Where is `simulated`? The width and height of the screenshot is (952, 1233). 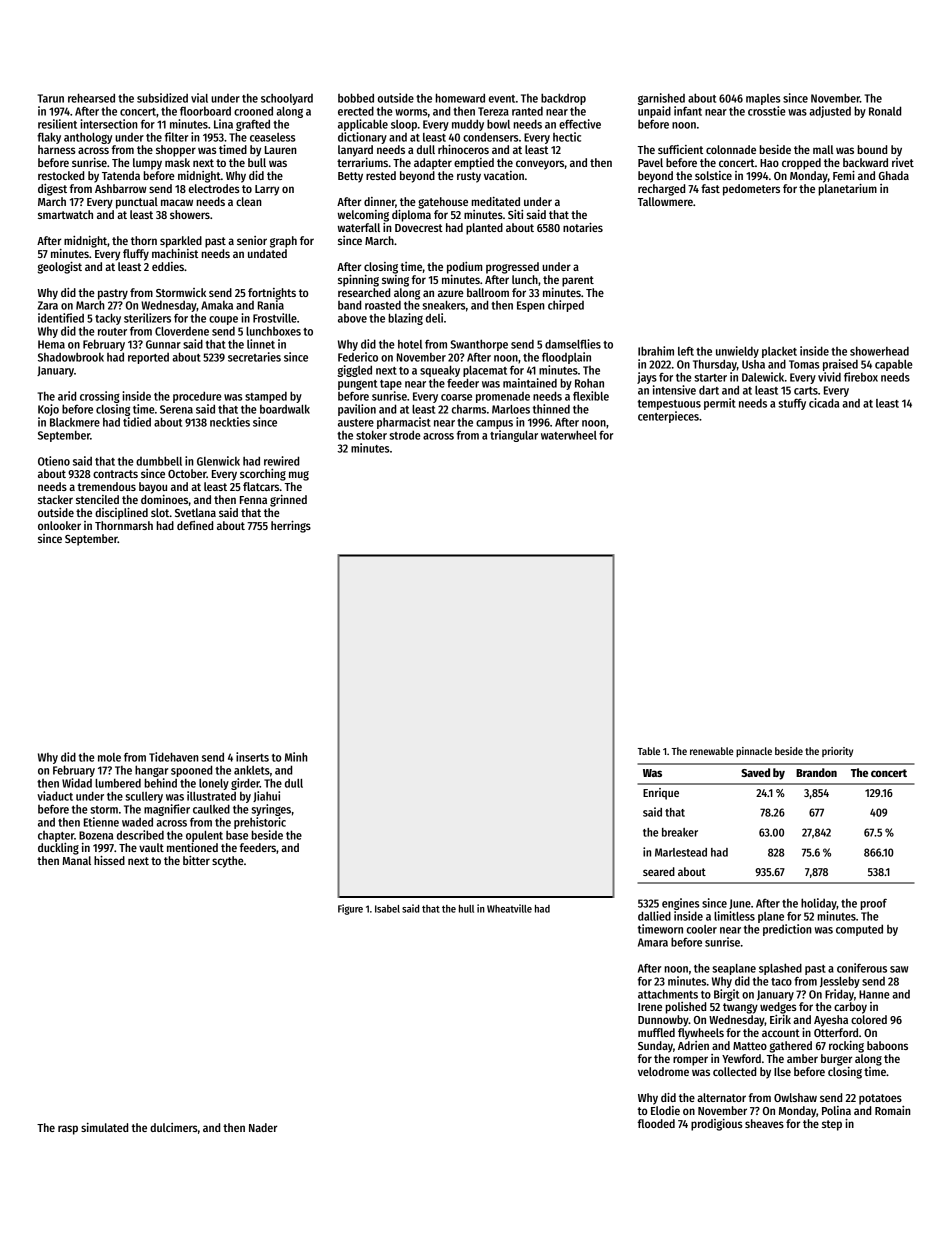
simulated is located at coordinates (104, 1127).
